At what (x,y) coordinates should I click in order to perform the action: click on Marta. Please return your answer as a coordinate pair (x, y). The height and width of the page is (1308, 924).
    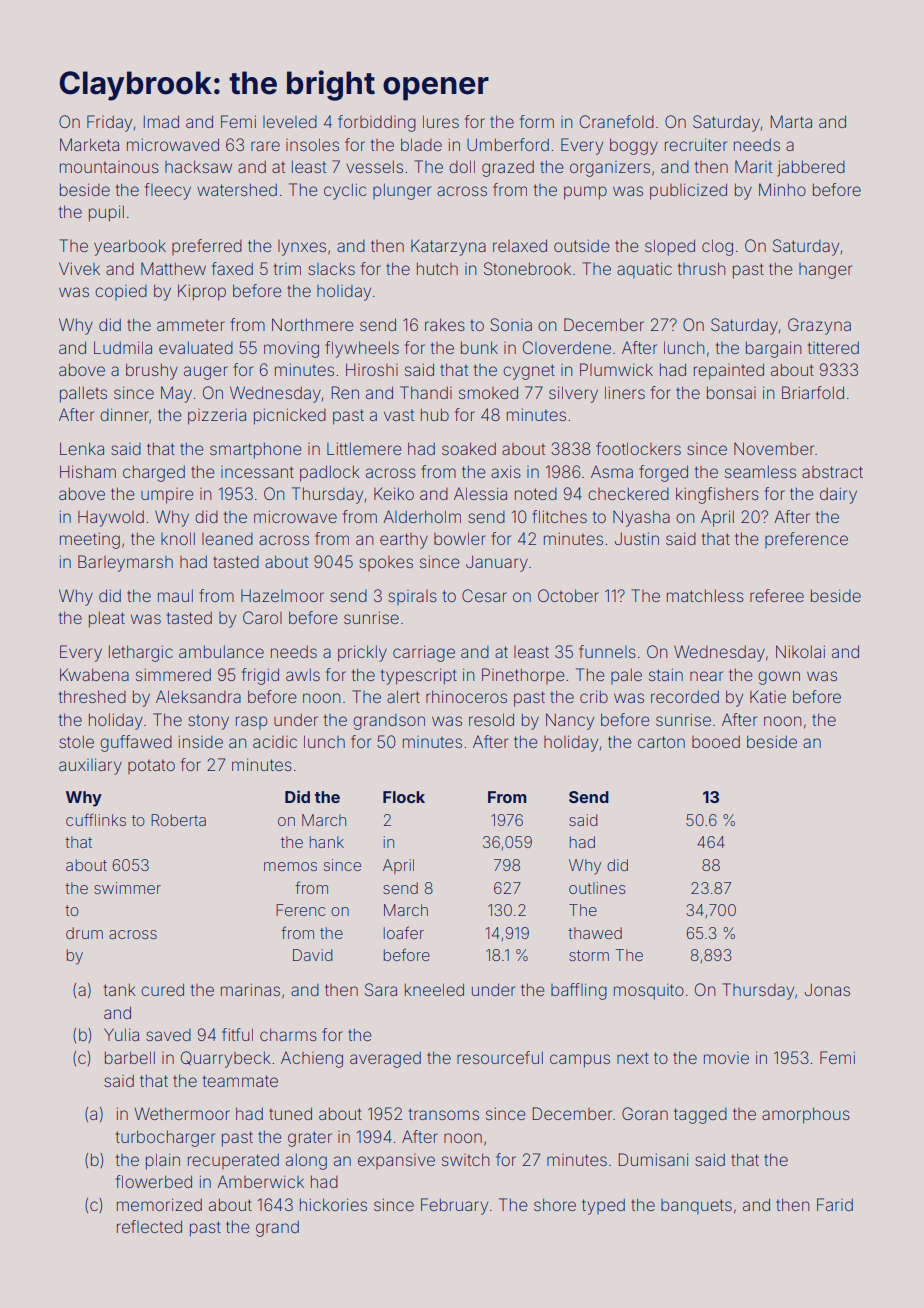
    Looking at the image, I should click on (791, 121).
